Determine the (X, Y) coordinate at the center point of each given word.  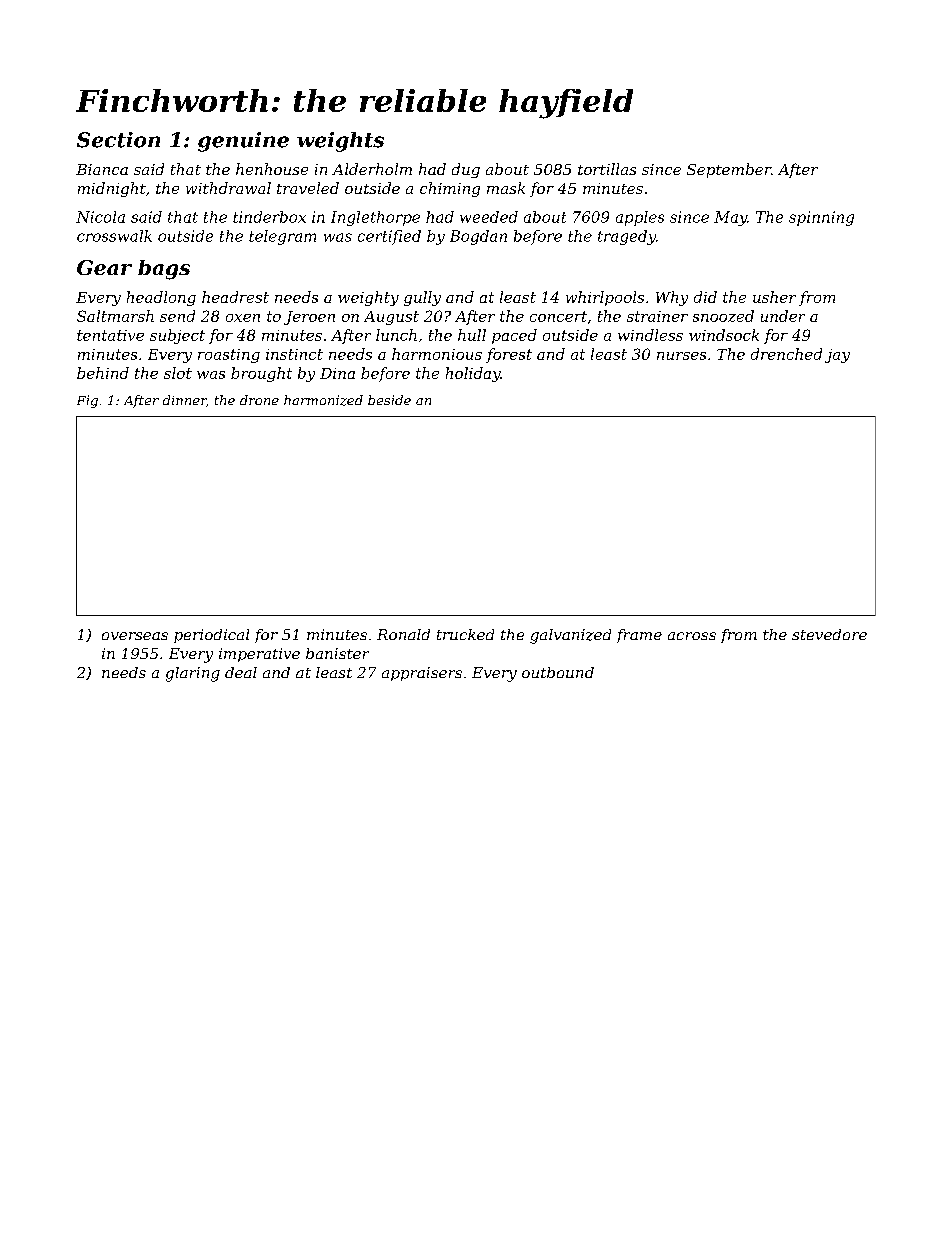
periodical (211, 636)
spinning (821, 218)
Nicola (100, 217)
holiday (473, 374)
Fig (87, 401)
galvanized (570, 636)
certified (389, 237)
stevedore (829, 634)
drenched (786, 354)
